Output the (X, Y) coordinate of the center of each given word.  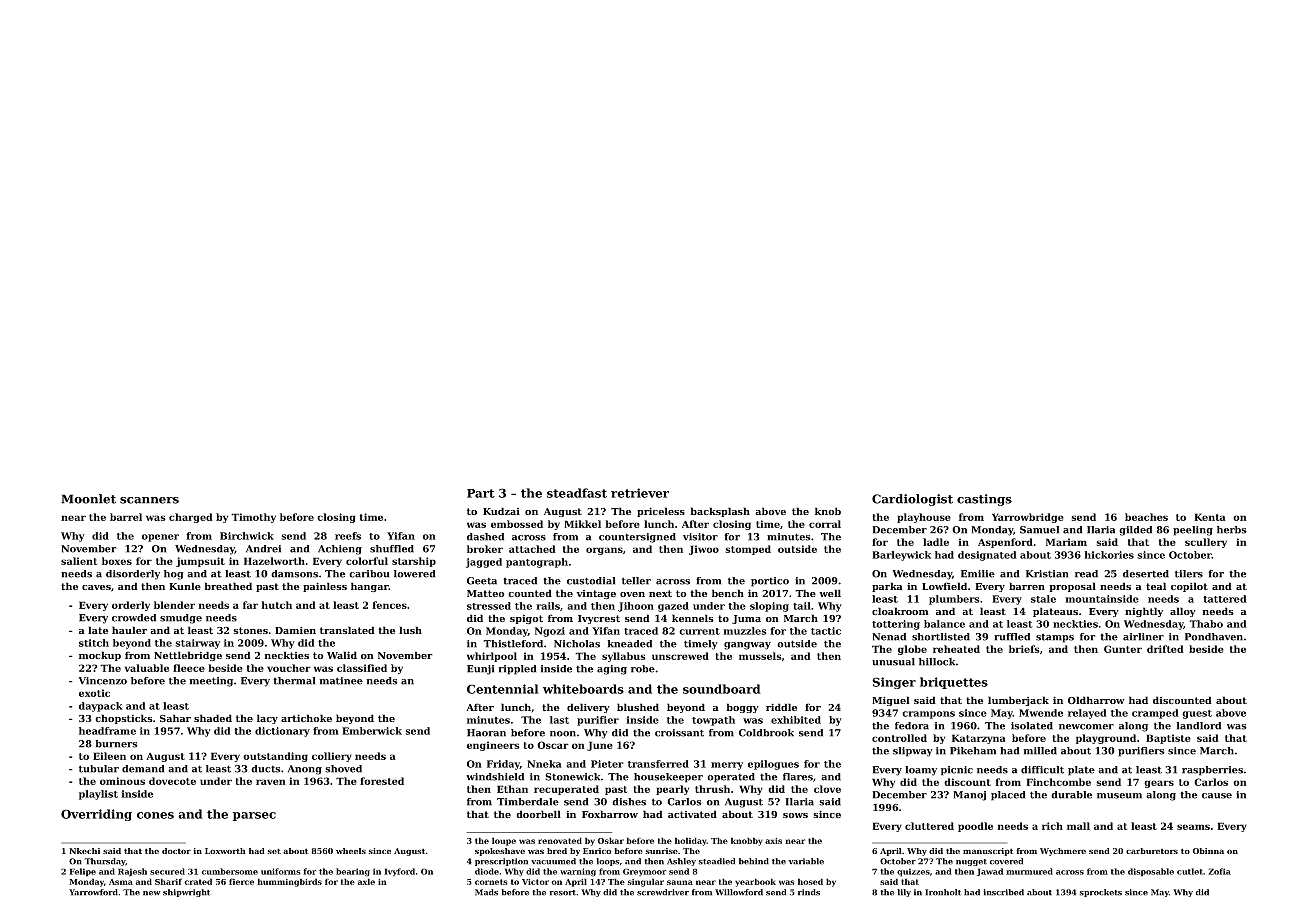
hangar (370, 587)
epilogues (773, 765)
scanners (149, 500)
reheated (956, 649)
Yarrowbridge (1028, 518)
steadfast (577, 493)
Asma (121, 882)
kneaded (629, 644)
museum (1119, 796)
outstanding (275, 757)
